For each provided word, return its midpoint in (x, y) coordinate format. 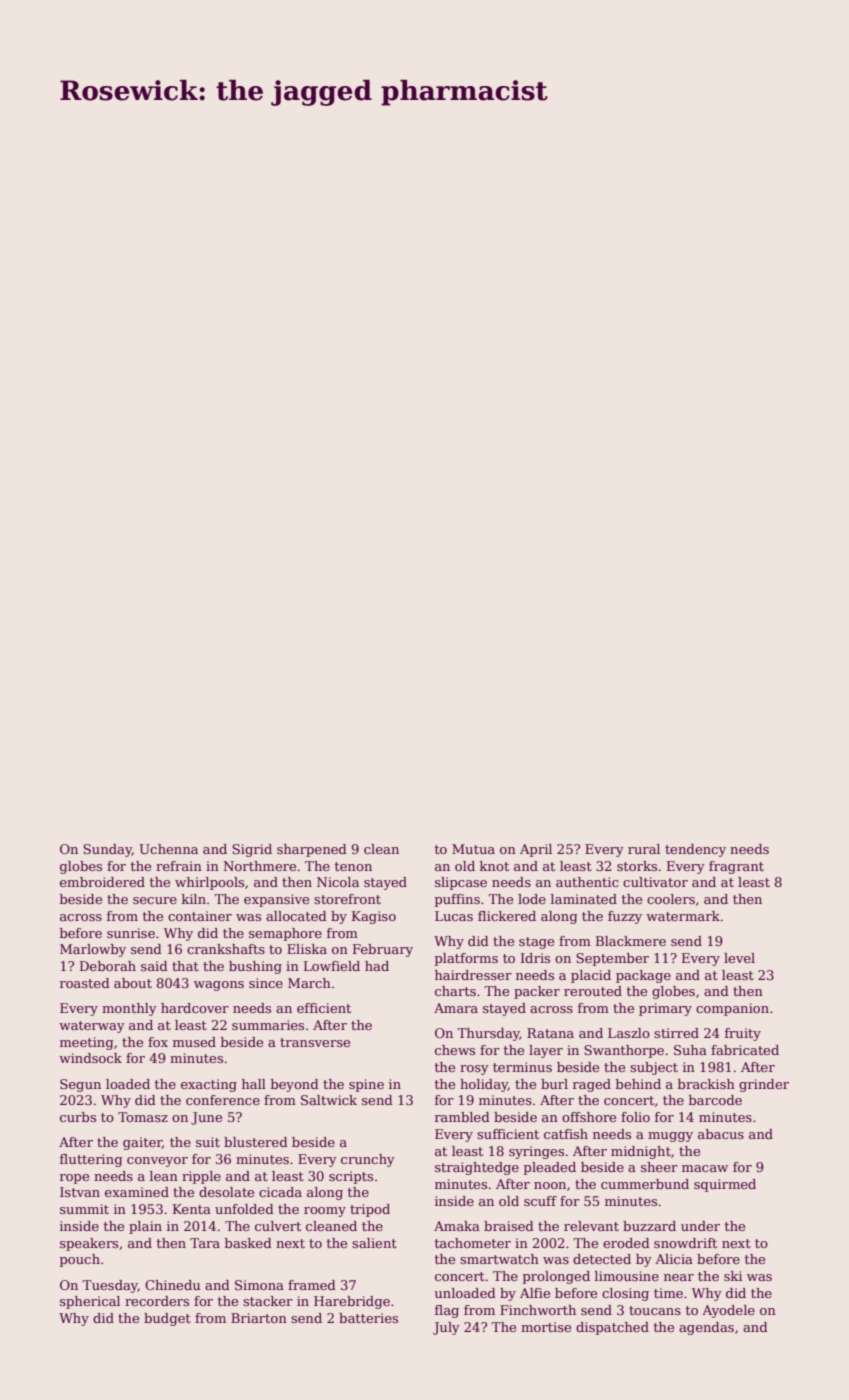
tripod (370, 1210)
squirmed (725, 1185)
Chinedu (172, 1285)
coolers (671, 899)
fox (158, 1042)
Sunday (107, 850)
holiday (484, 1085)
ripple (201, 1177)
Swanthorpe (624, 1051)
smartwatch (499, 1259)
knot (494, 866)
